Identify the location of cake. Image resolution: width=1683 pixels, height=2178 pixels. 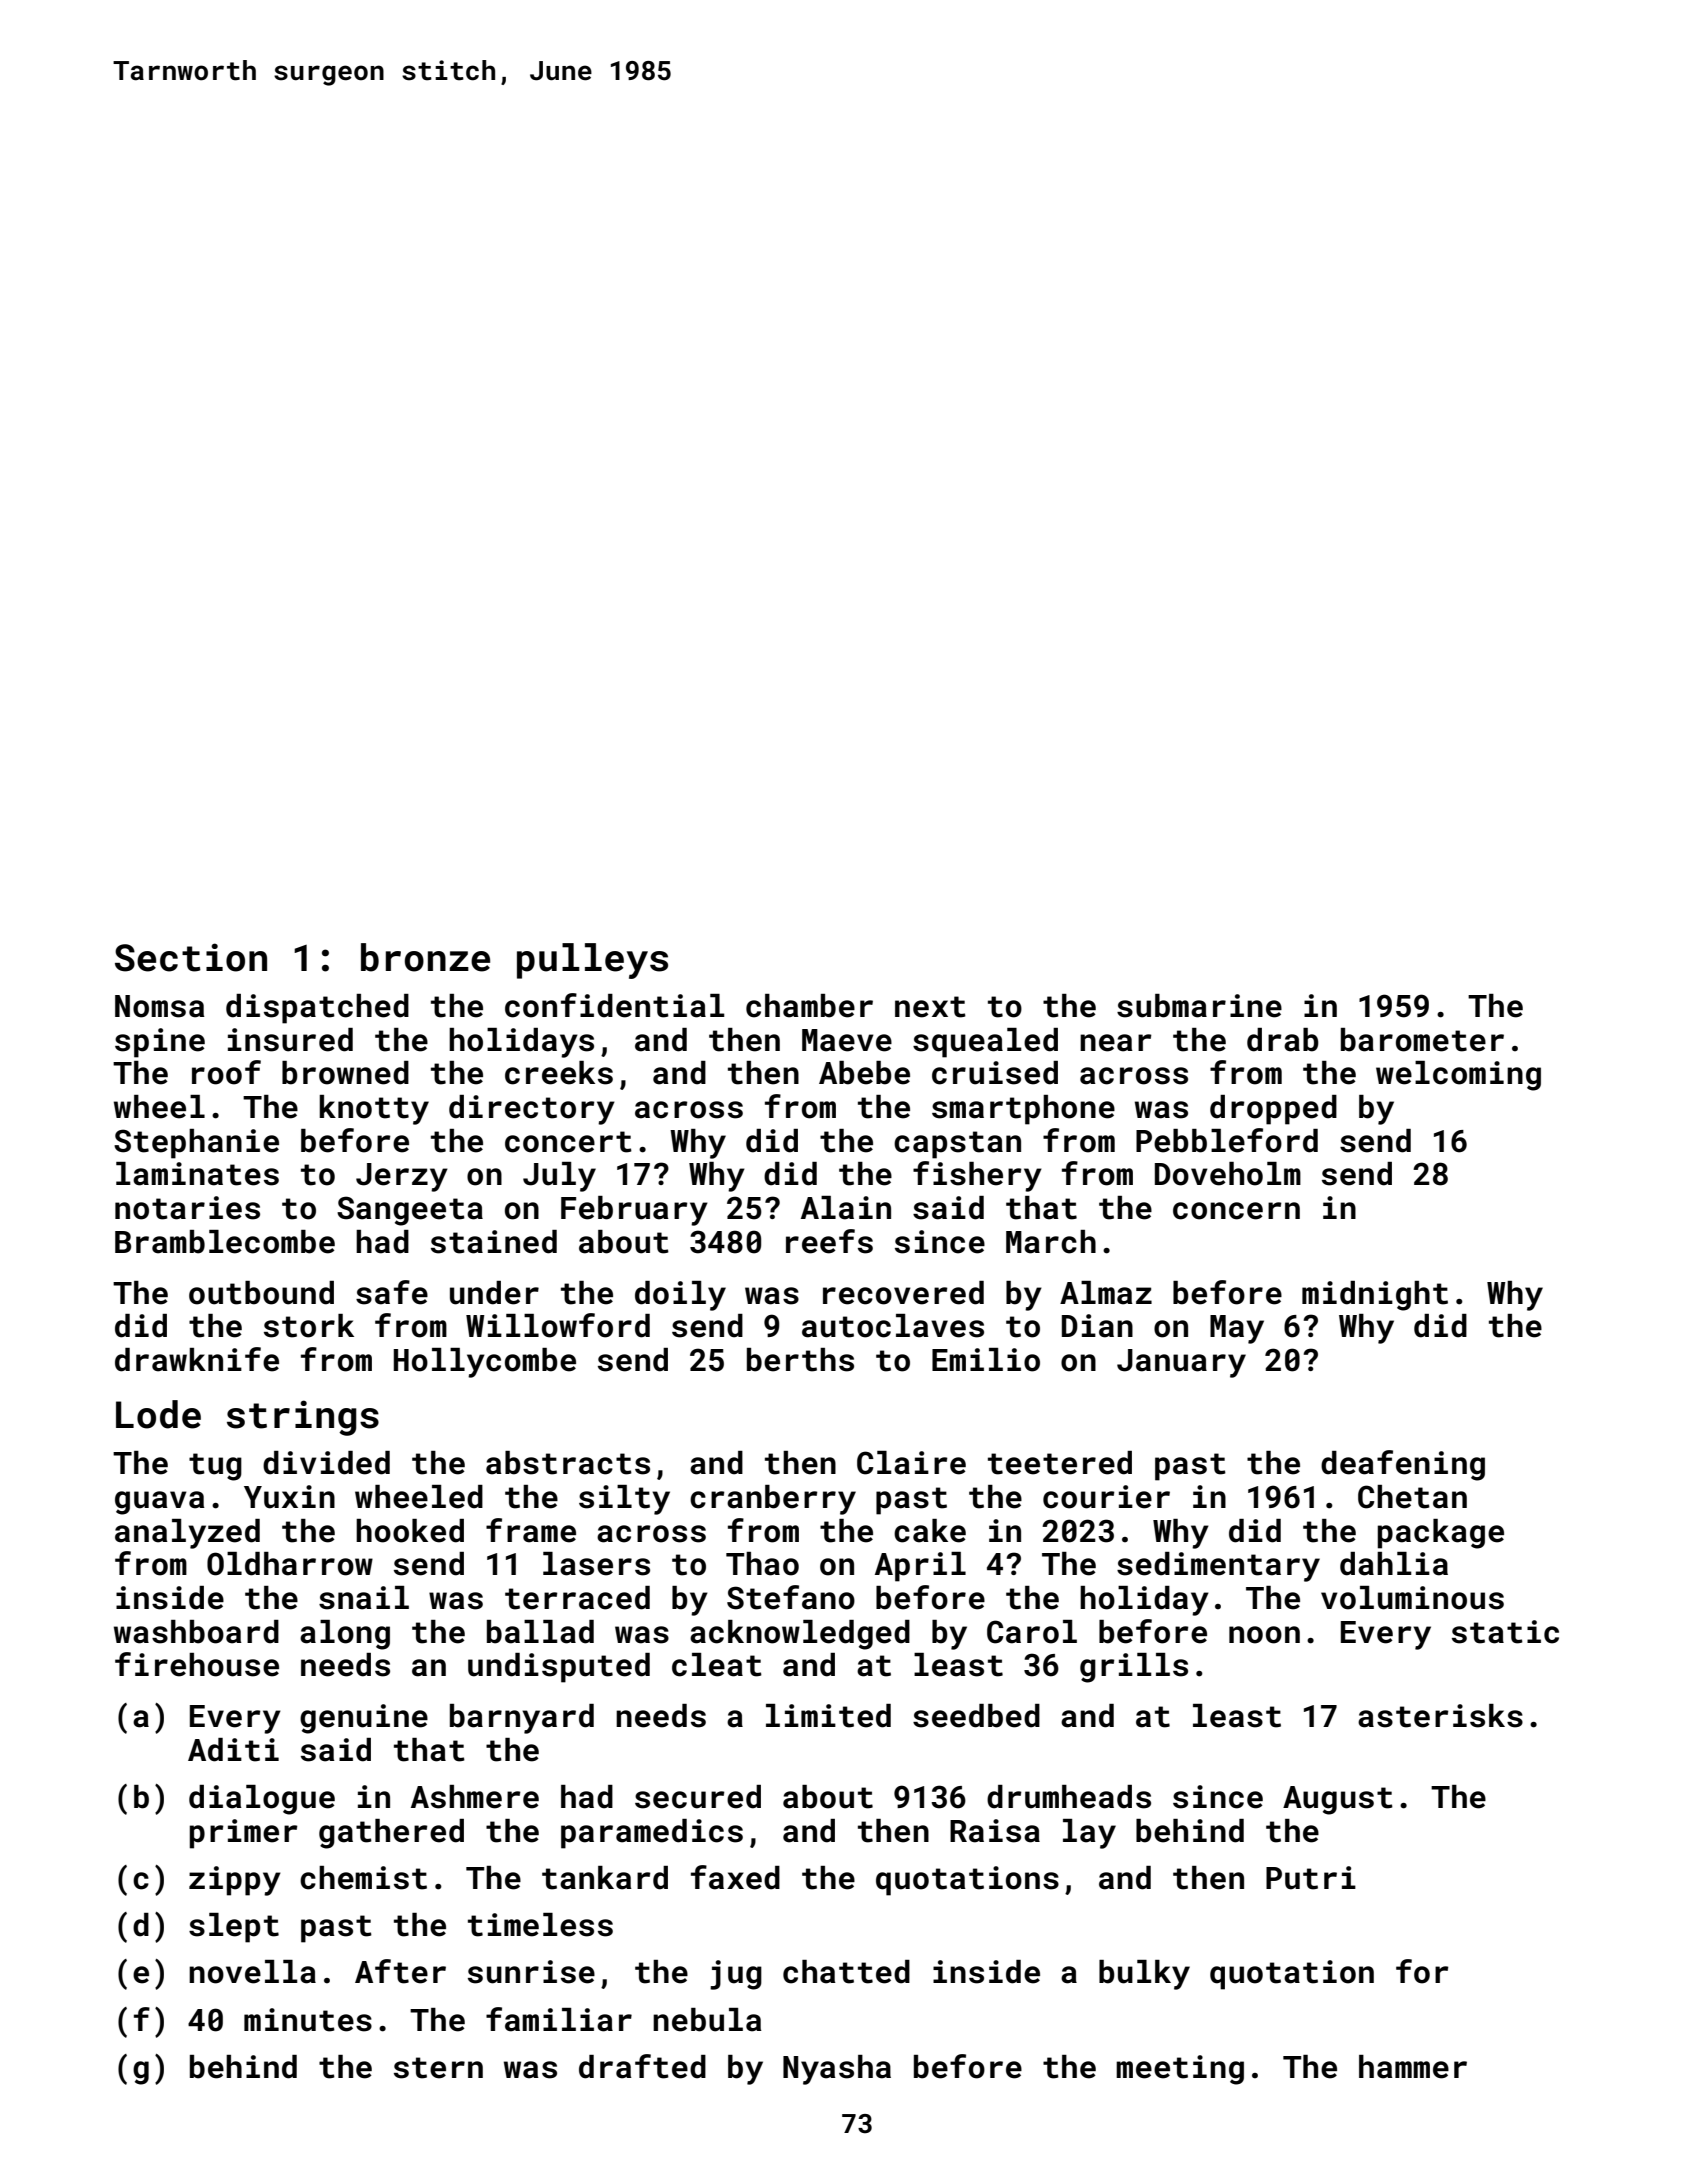
(930, 1531).
